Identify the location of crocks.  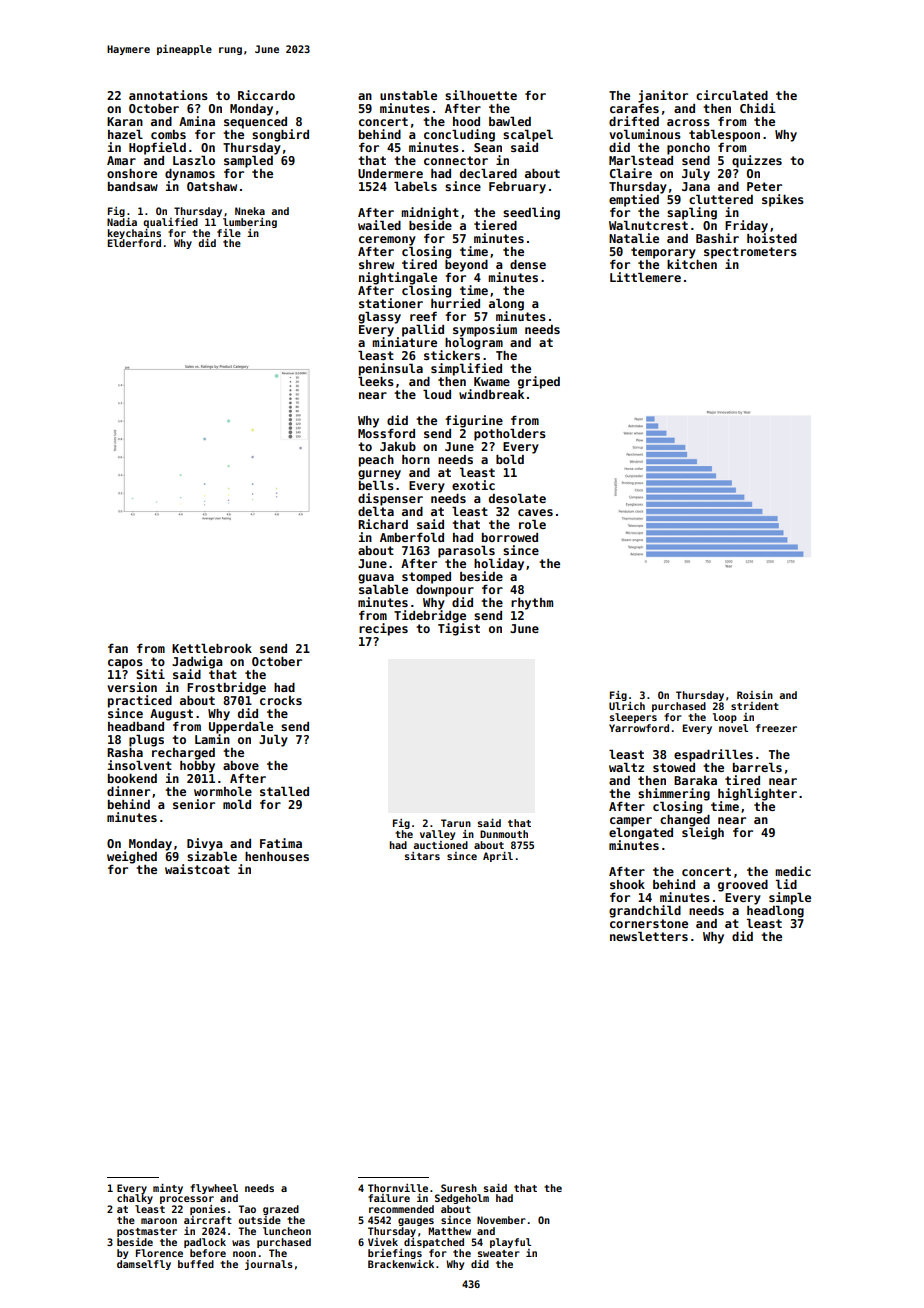
(281, 700).
